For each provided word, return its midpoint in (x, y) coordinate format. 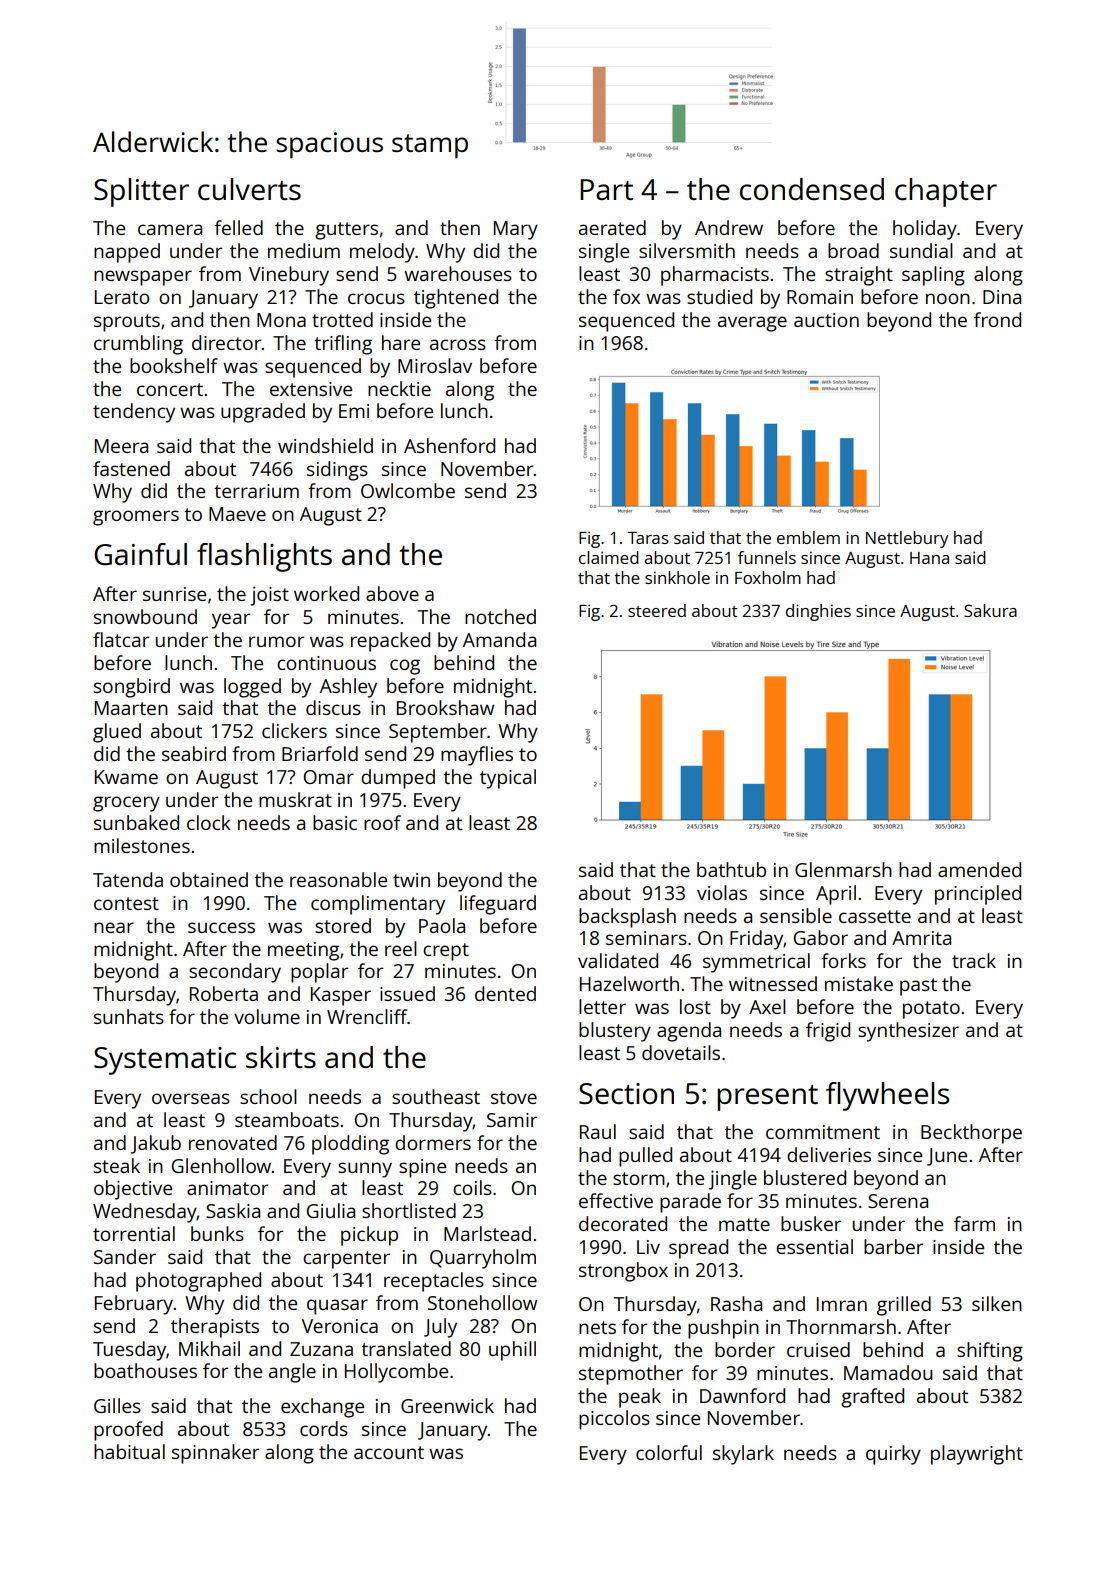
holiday (925, 230)
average (752, 324)
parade (690, 1203)
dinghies (818, 612)
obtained (209, 879)
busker (811, 1223)
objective (133, 1190)
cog (405, 667)
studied (719, 296)
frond (997, 319)
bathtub (731, 869)
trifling (343, 345)
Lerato (122, 297)
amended (979, 869)
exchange (322, 1408)
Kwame (126, 777)
